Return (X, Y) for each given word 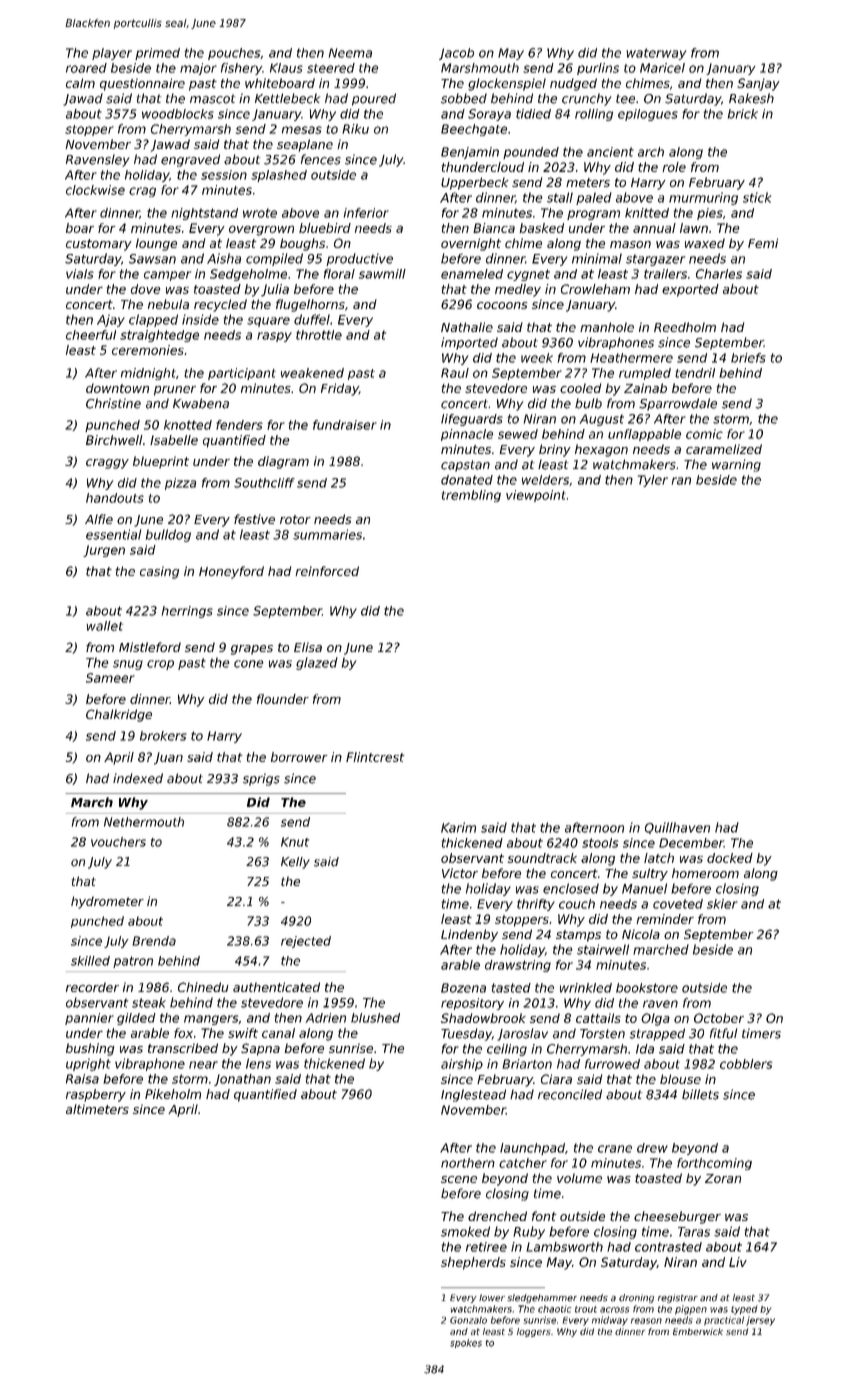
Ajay (111, 320)
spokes (466, 1343)
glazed (317, 663)
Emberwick (698, 1331)
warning (736, 465)
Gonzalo (468, 1320)
